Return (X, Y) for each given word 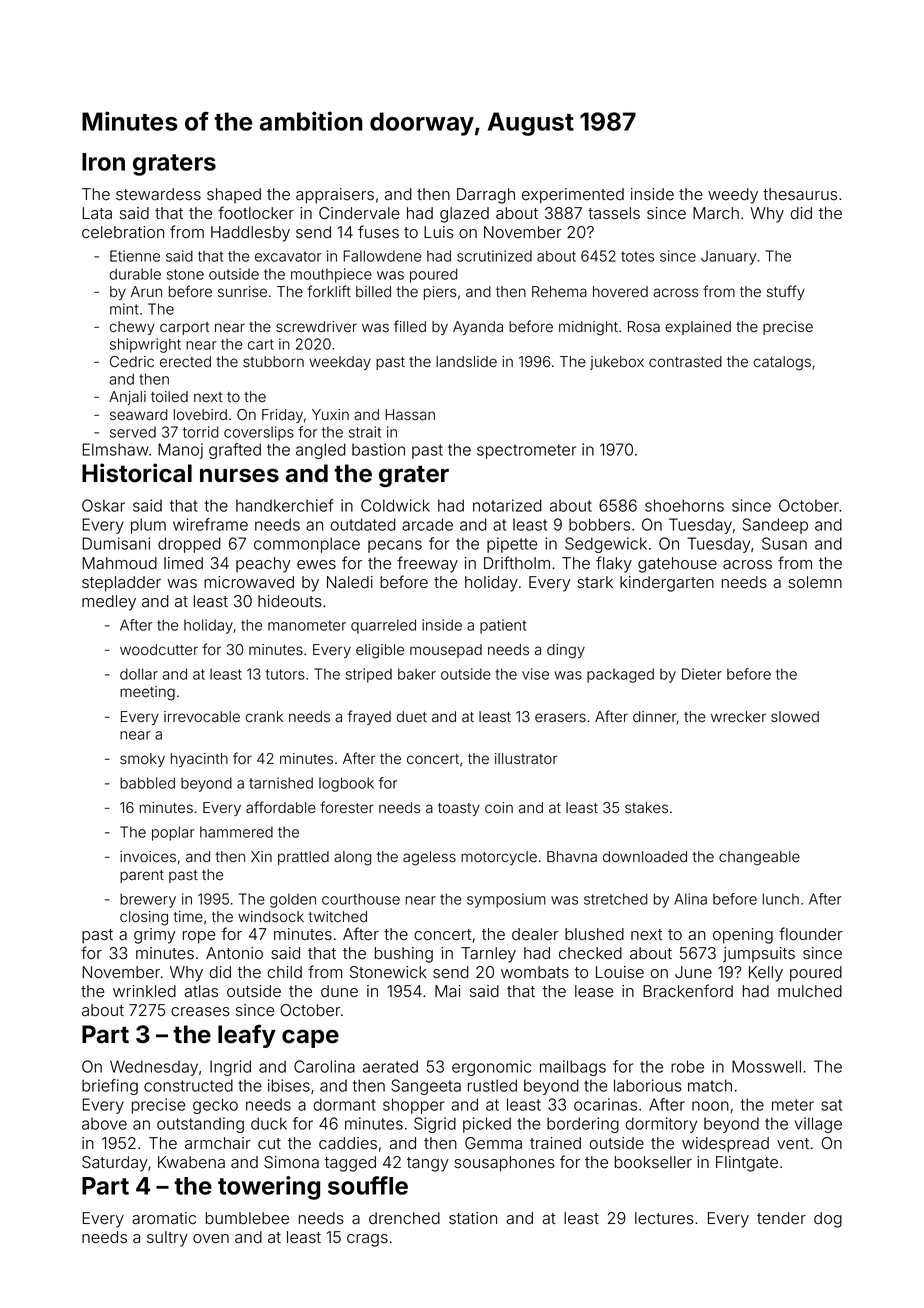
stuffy (786, 292)
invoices (148, 856)
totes (637, 256)
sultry (167, 1239)
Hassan (410, 415)
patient (503, 626)
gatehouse (677, 565)
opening (743, 936)
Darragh (486, 196)
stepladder (121, 584)
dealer (535, 934)
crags (367, 1240)
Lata (97, 213)
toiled (169, 397)
